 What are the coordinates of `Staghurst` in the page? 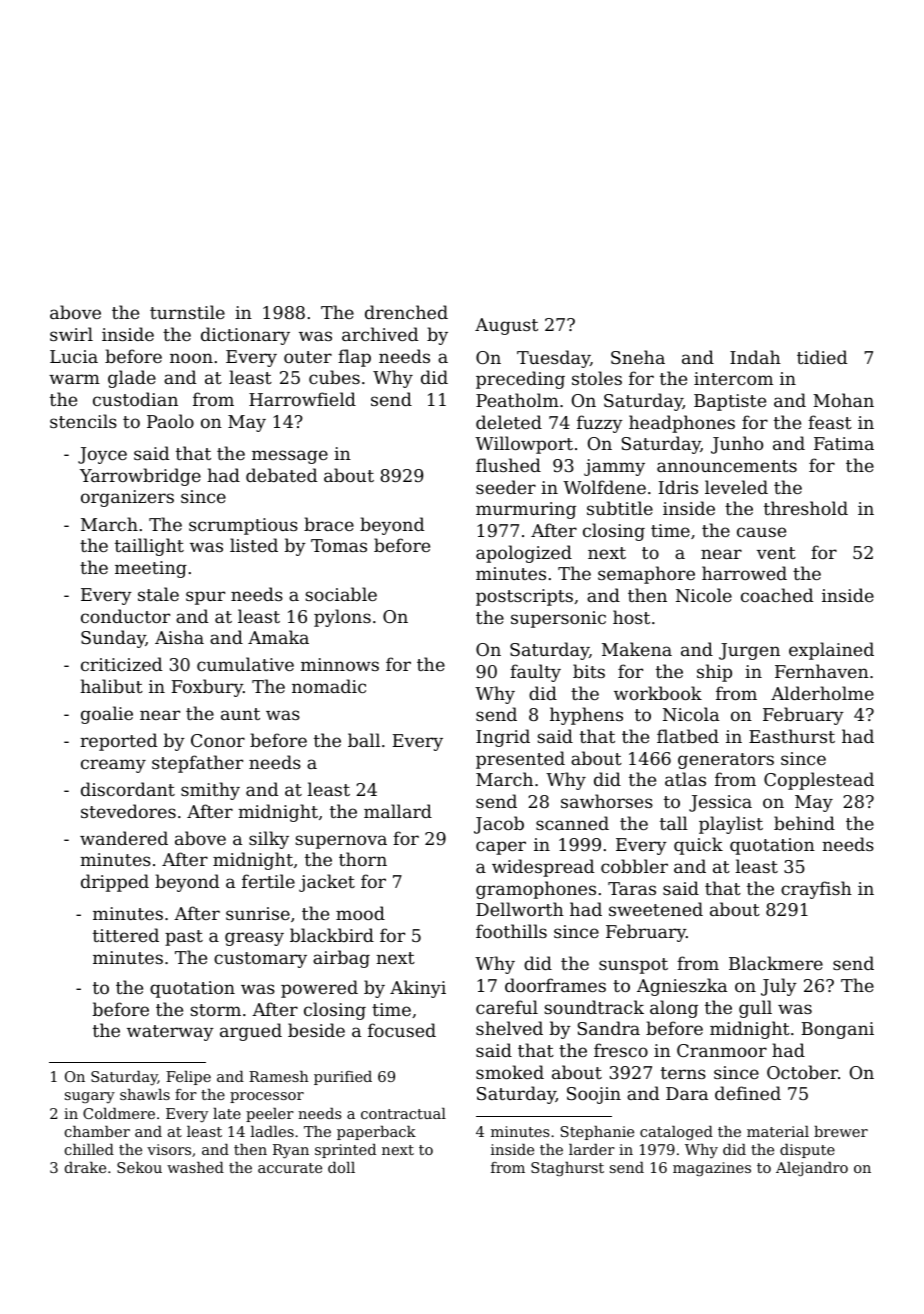 It's located at (567, 1169).
